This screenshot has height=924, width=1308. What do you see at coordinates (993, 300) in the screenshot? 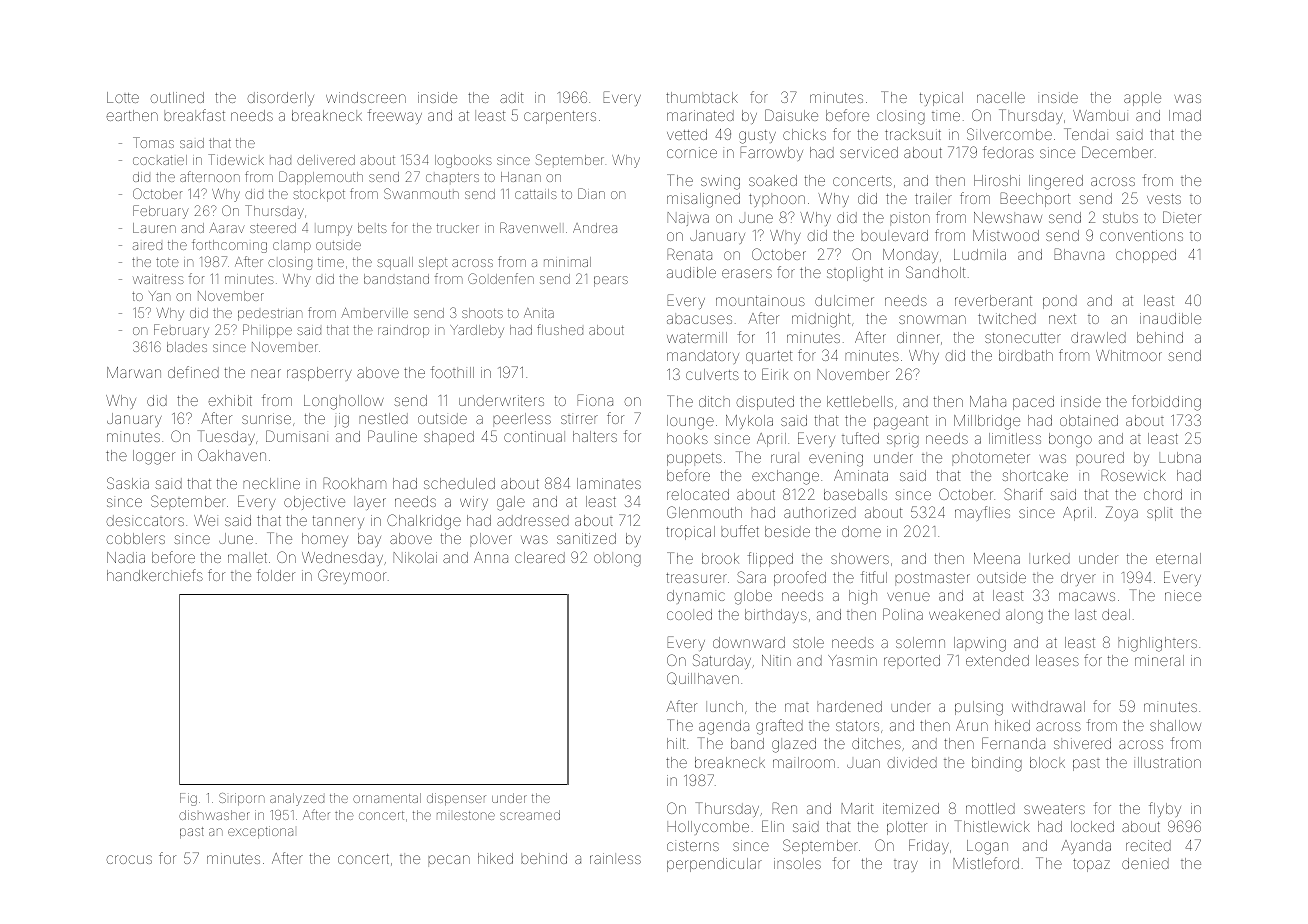
I see `reverberant` at bounding box center [993, 300].
